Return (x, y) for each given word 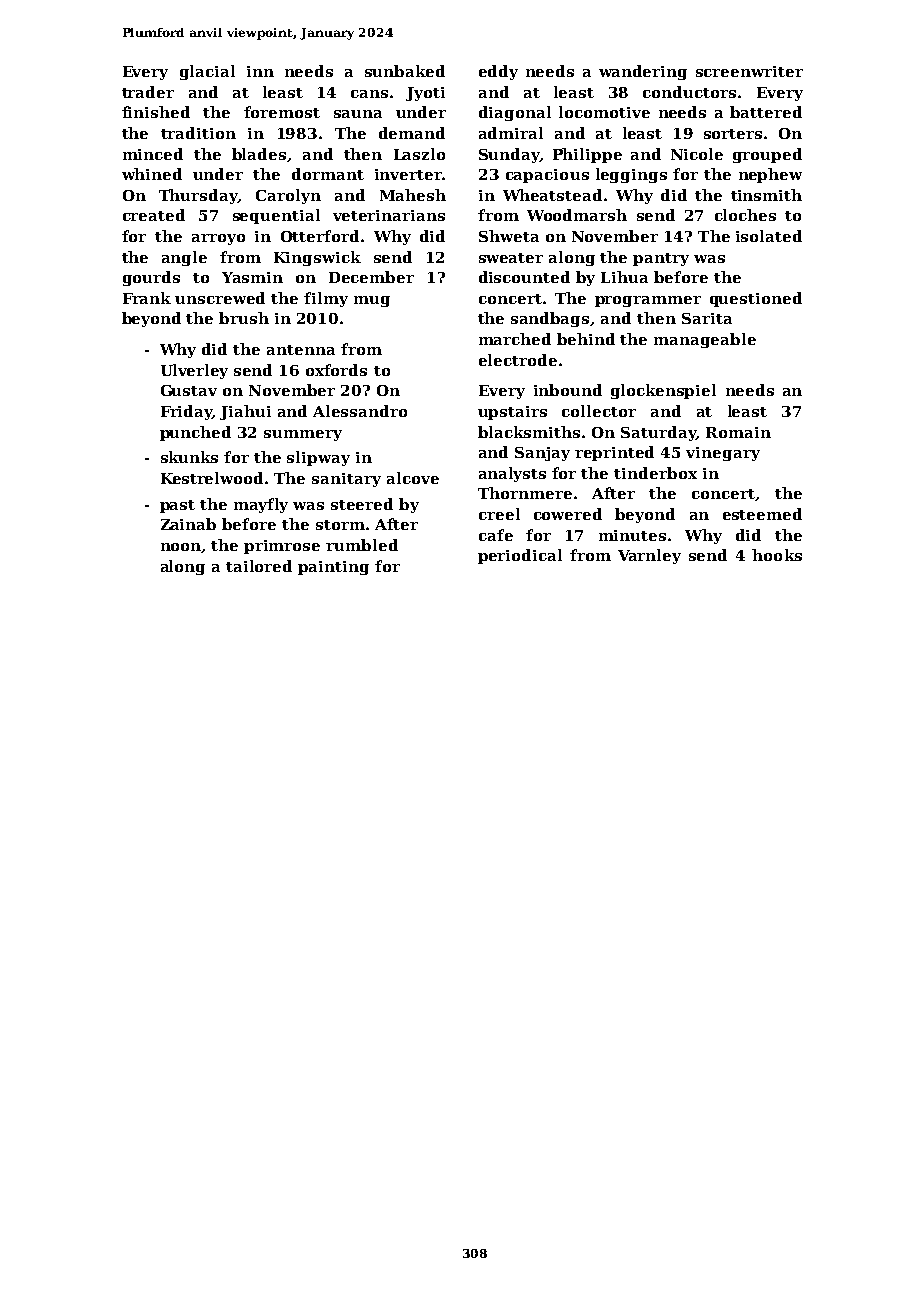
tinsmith (766, 195)
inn (260, 71)
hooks (777, 555)
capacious (547, 176)
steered (362, 504)
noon (181, 548)
